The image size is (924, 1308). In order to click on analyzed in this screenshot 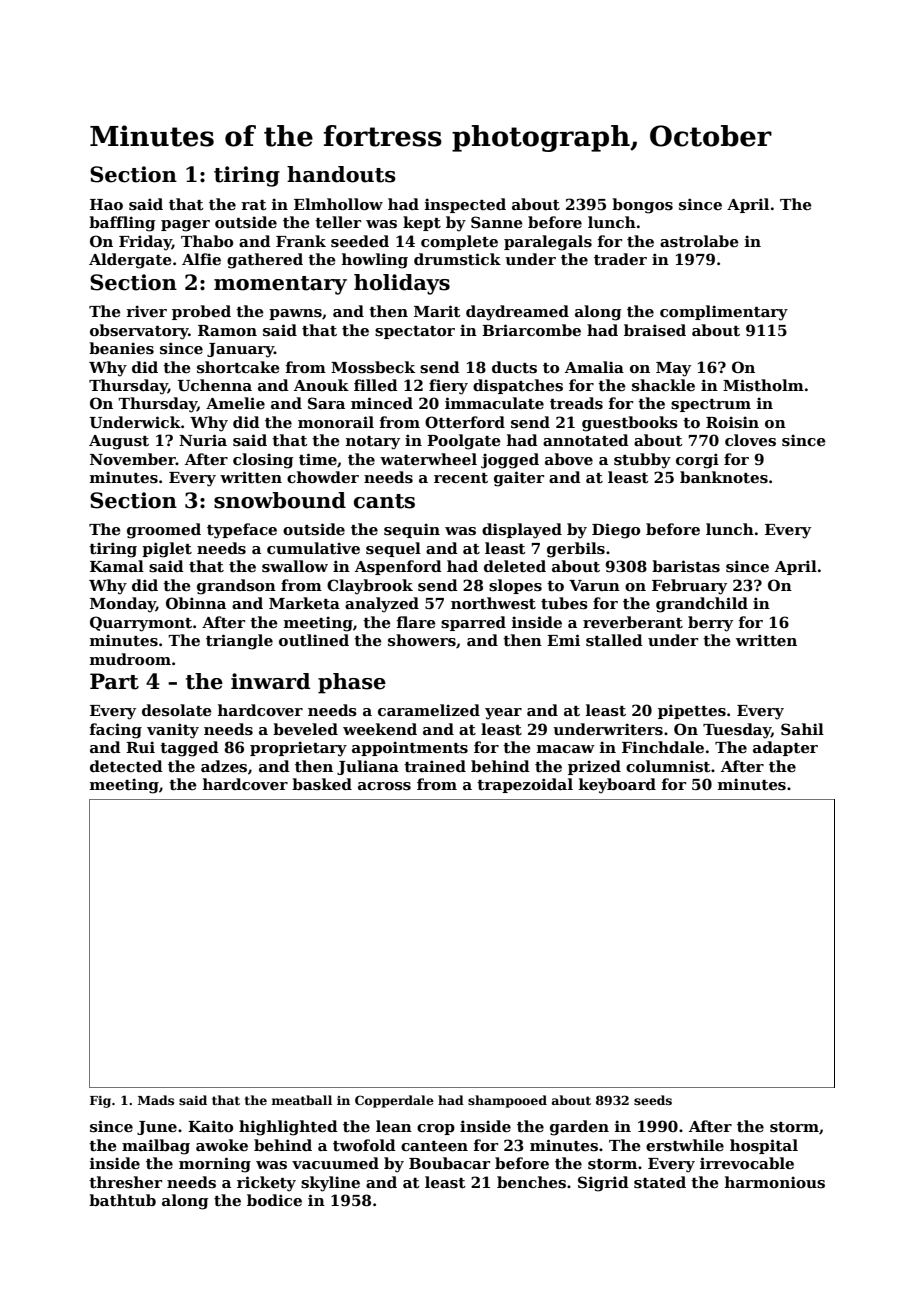, I will do `click(382, 605)`.
